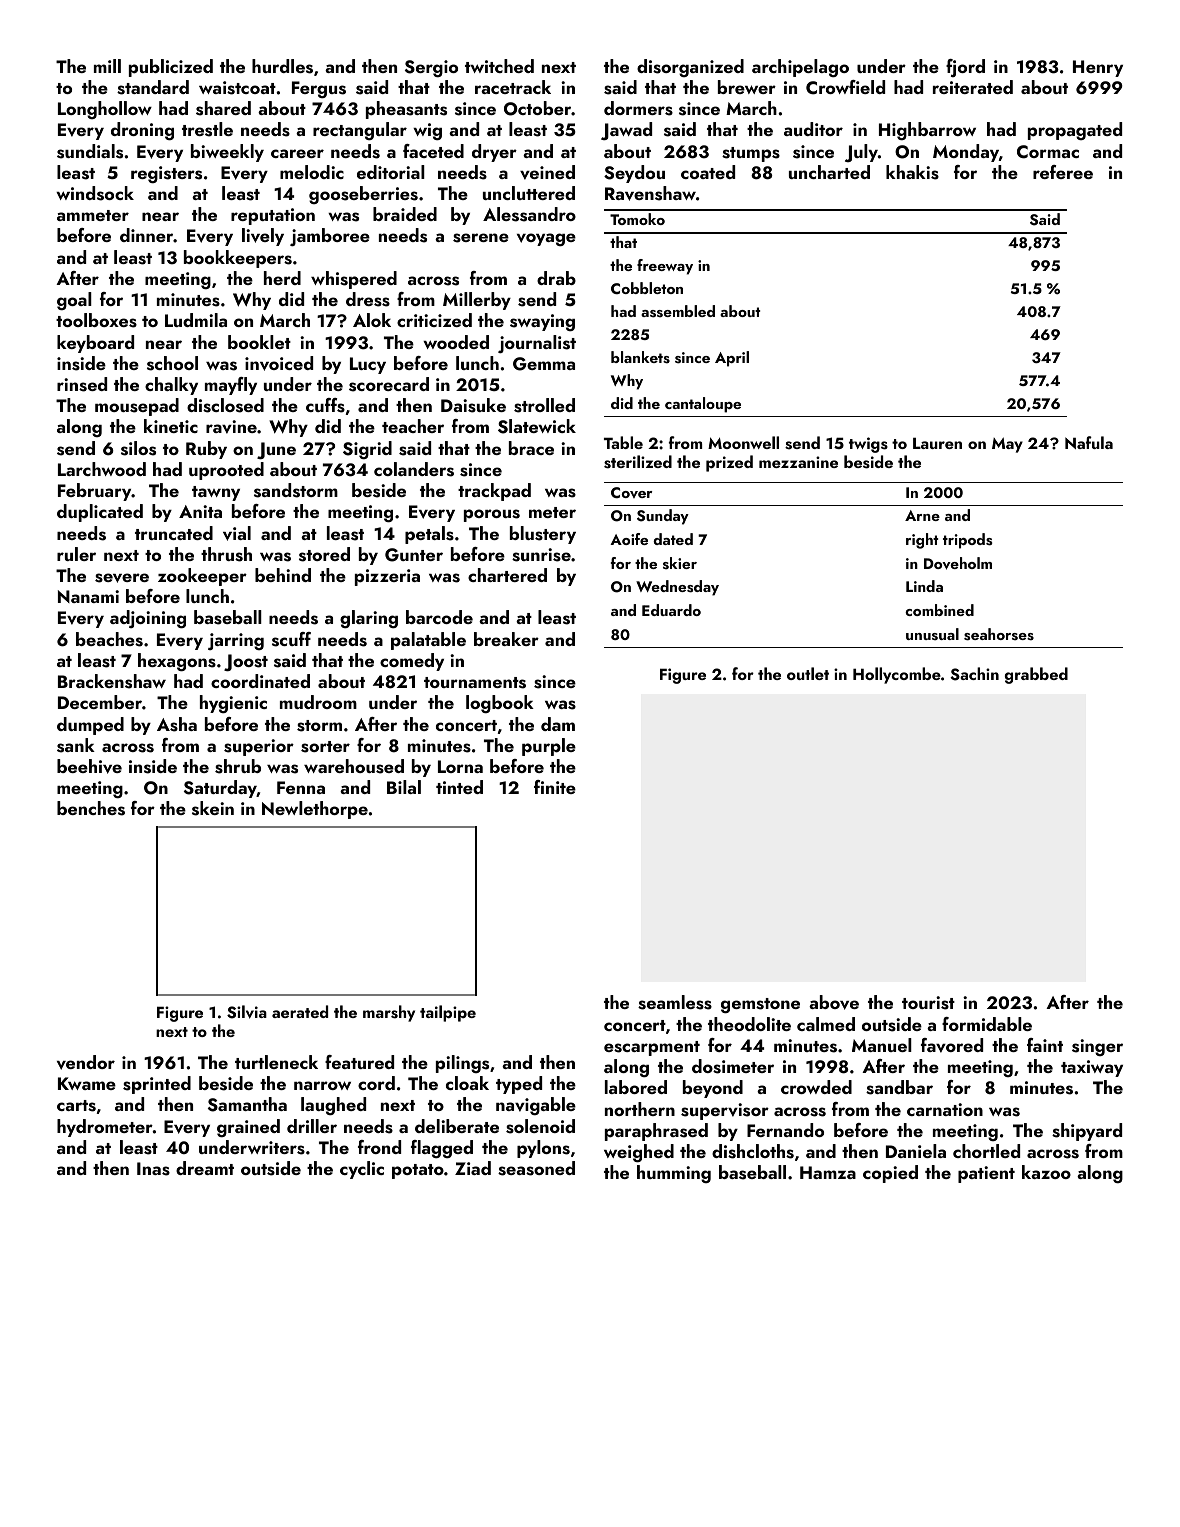 Image resolution: width=1180 pixels, height=1527 pixels. Describe the element at coordinates (414, 469) in the screenshot. I see `colanders` at that location.
